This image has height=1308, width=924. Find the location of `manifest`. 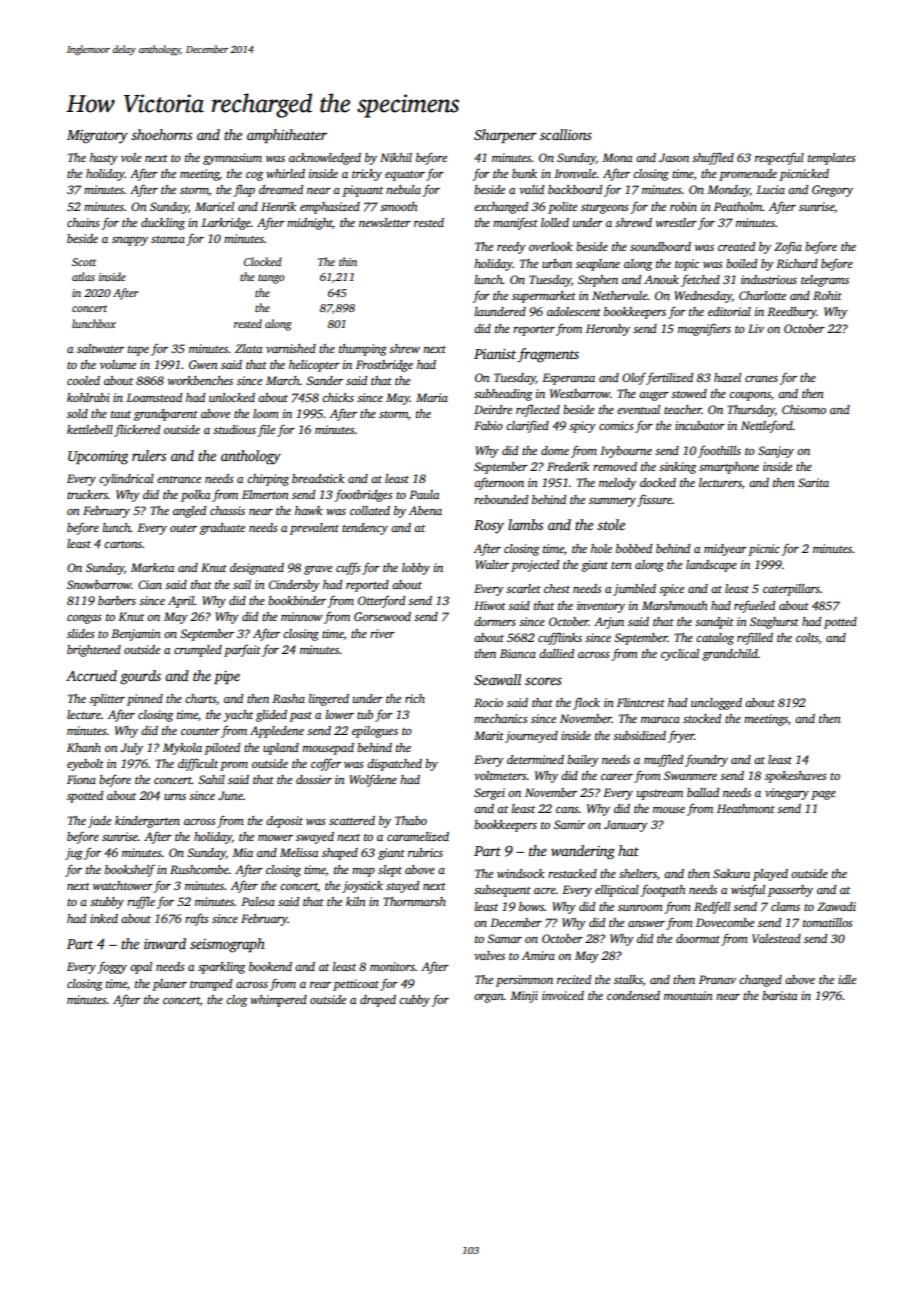

manifest is located at coordinates (515, 223).
